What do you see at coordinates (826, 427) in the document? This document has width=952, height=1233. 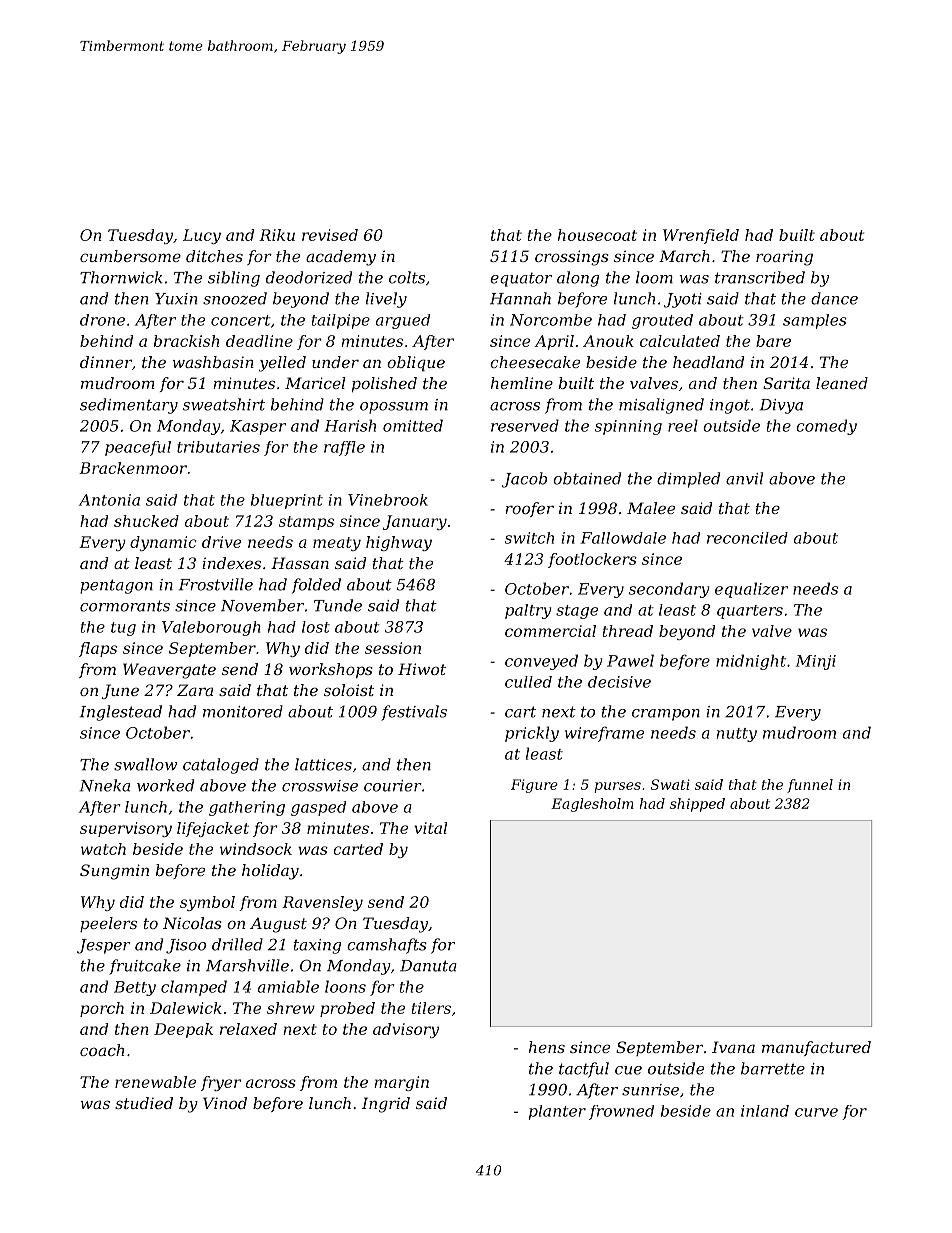 I see `comedy` at bounding box center [826, 427].
